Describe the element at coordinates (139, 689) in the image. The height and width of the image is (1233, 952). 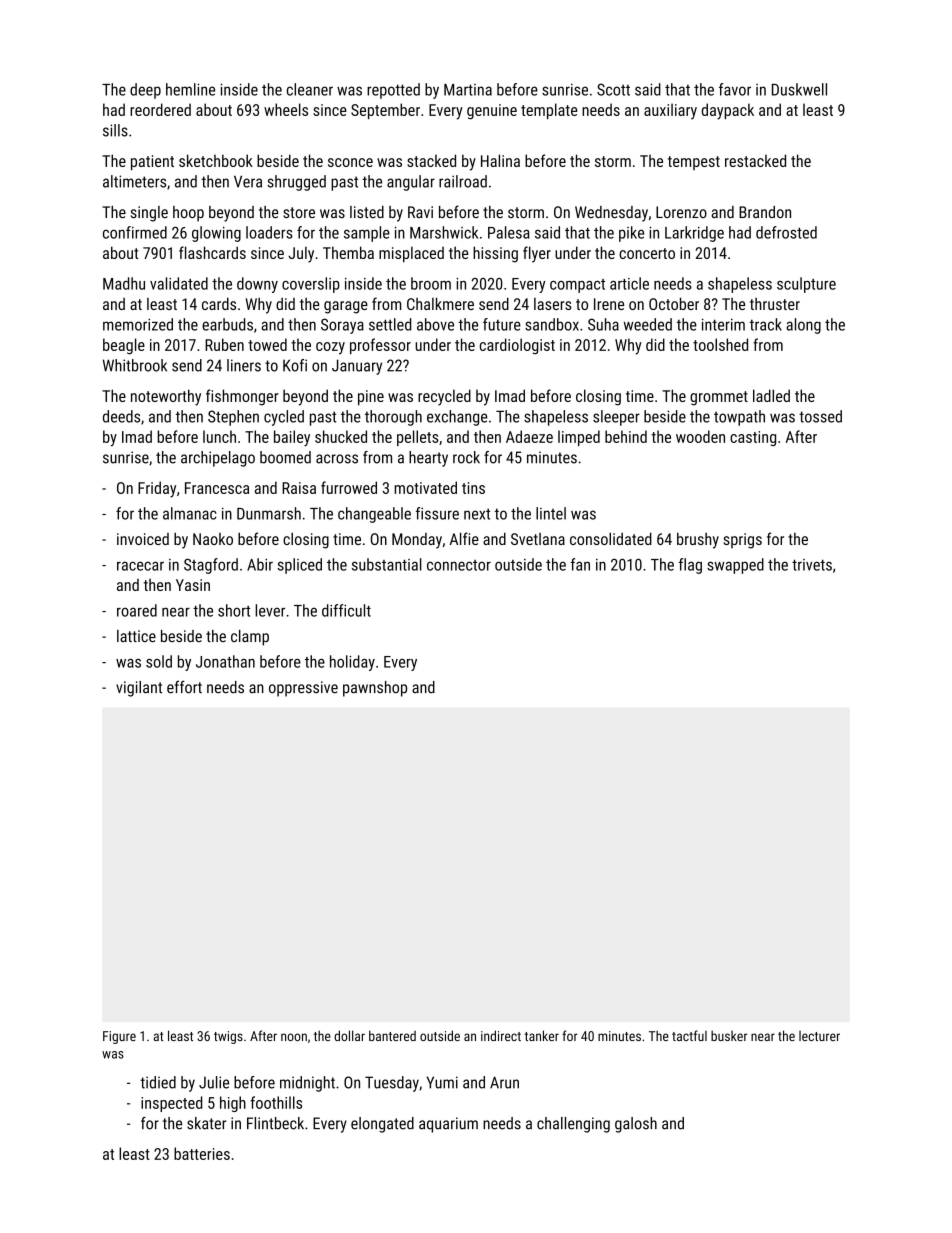
I see `vigilant` at that location.
